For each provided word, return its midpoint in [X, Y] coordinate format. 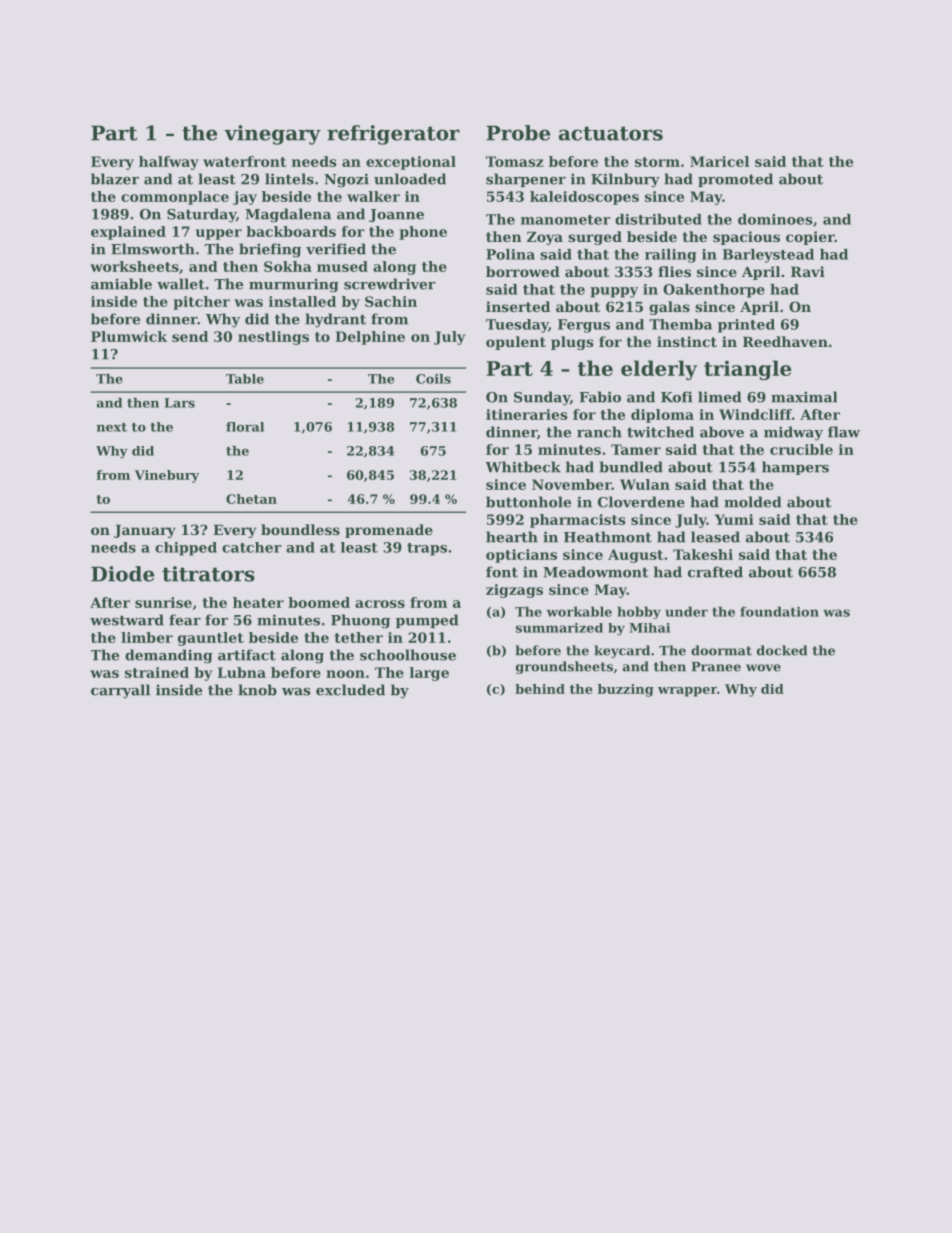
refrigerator [393, 135]
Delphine [370, 338]
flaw [844, 432]
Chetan [251, 499]
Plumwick [129, 336]
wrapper [687, 692]
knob [257, 690]
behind [540, 689]
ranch [599, 432]
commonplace [175, 198]
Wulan [645, 484]
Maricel [719, 161]
